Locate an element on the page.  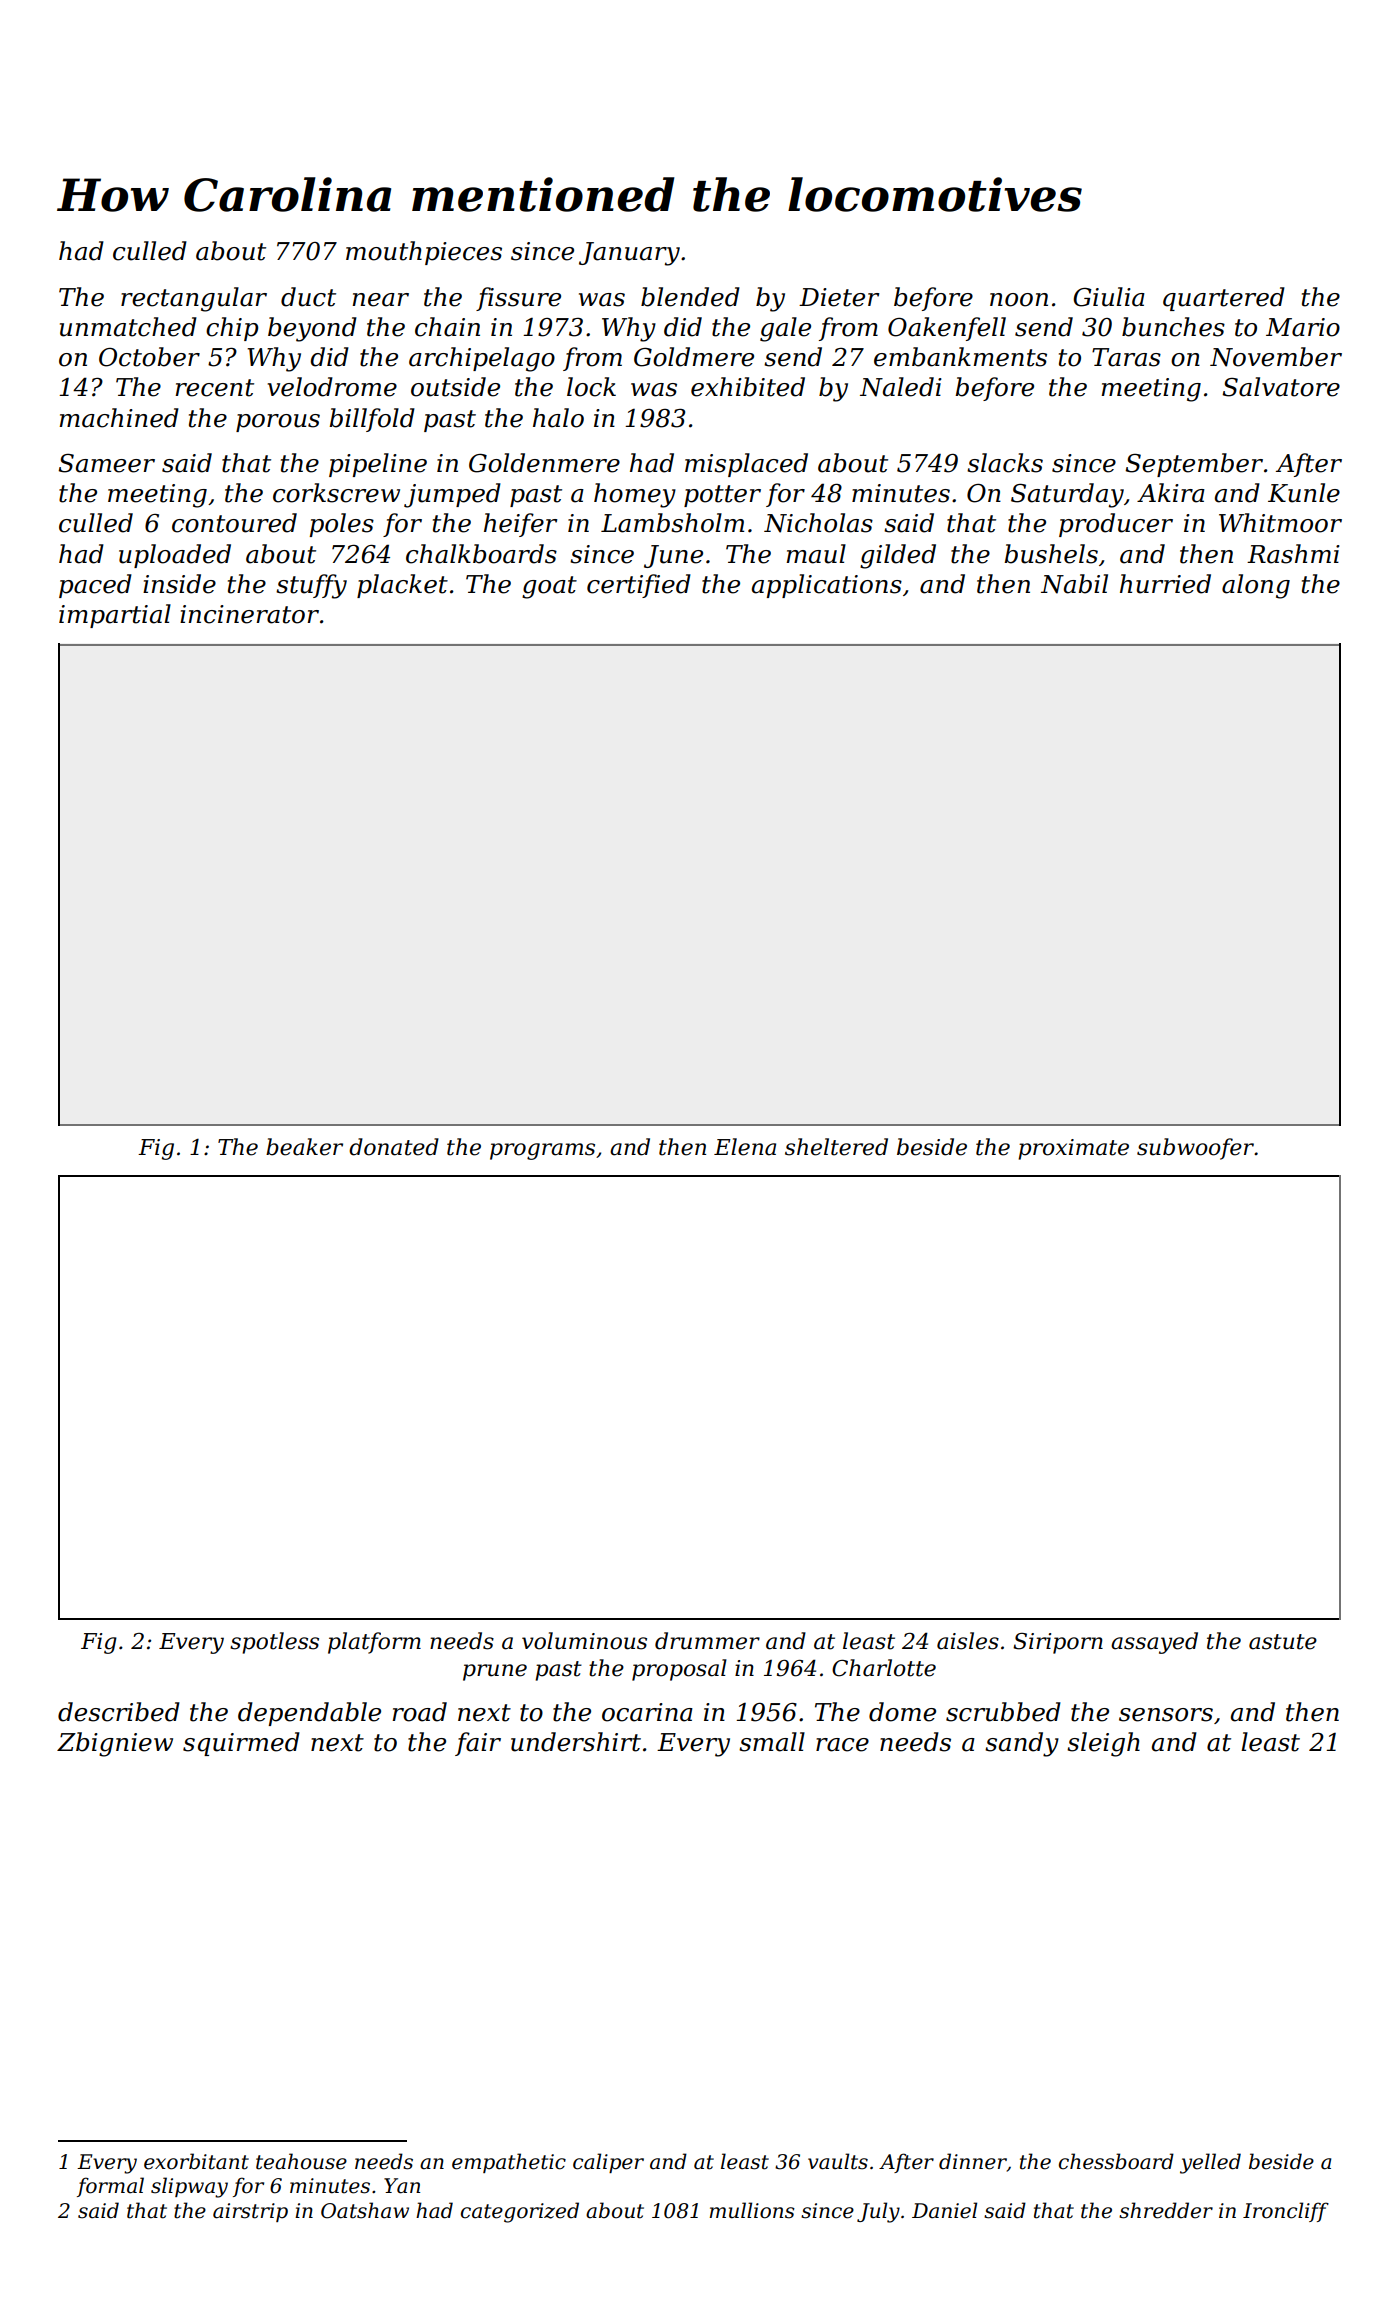
hurried is located at coordinates (1165, 584).
